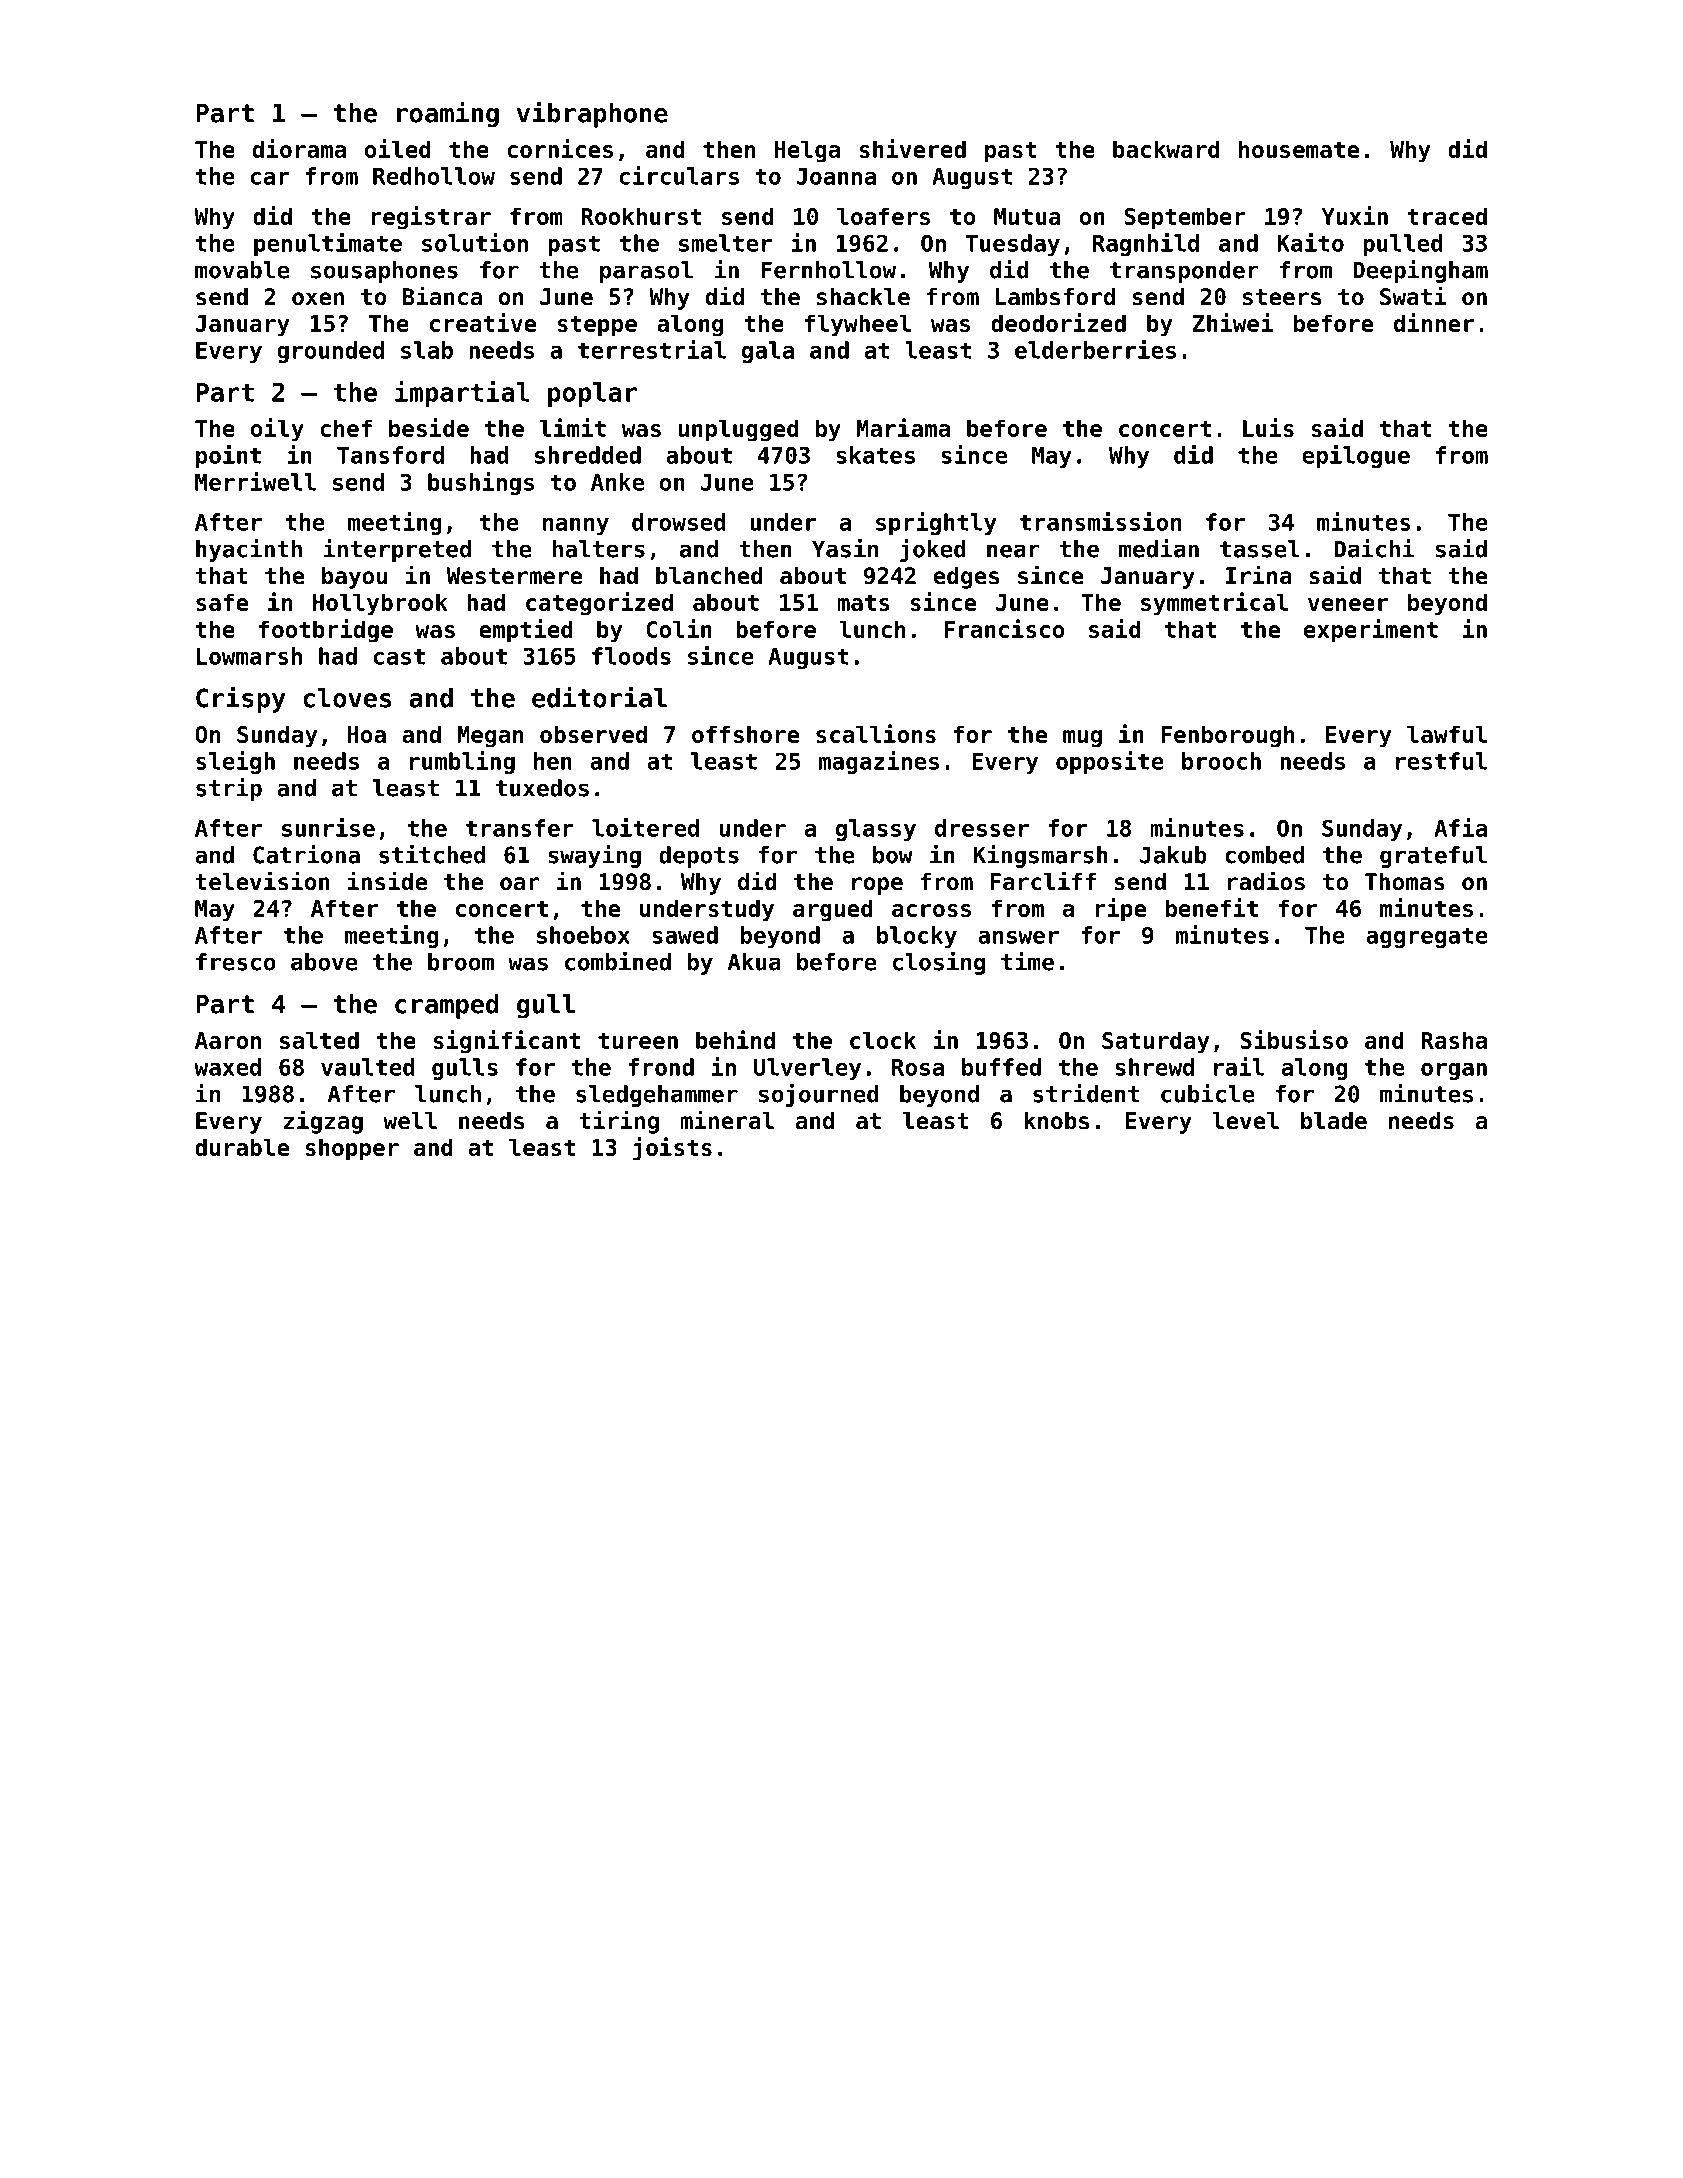  I want to click on Crispy, so click(241, 699).
